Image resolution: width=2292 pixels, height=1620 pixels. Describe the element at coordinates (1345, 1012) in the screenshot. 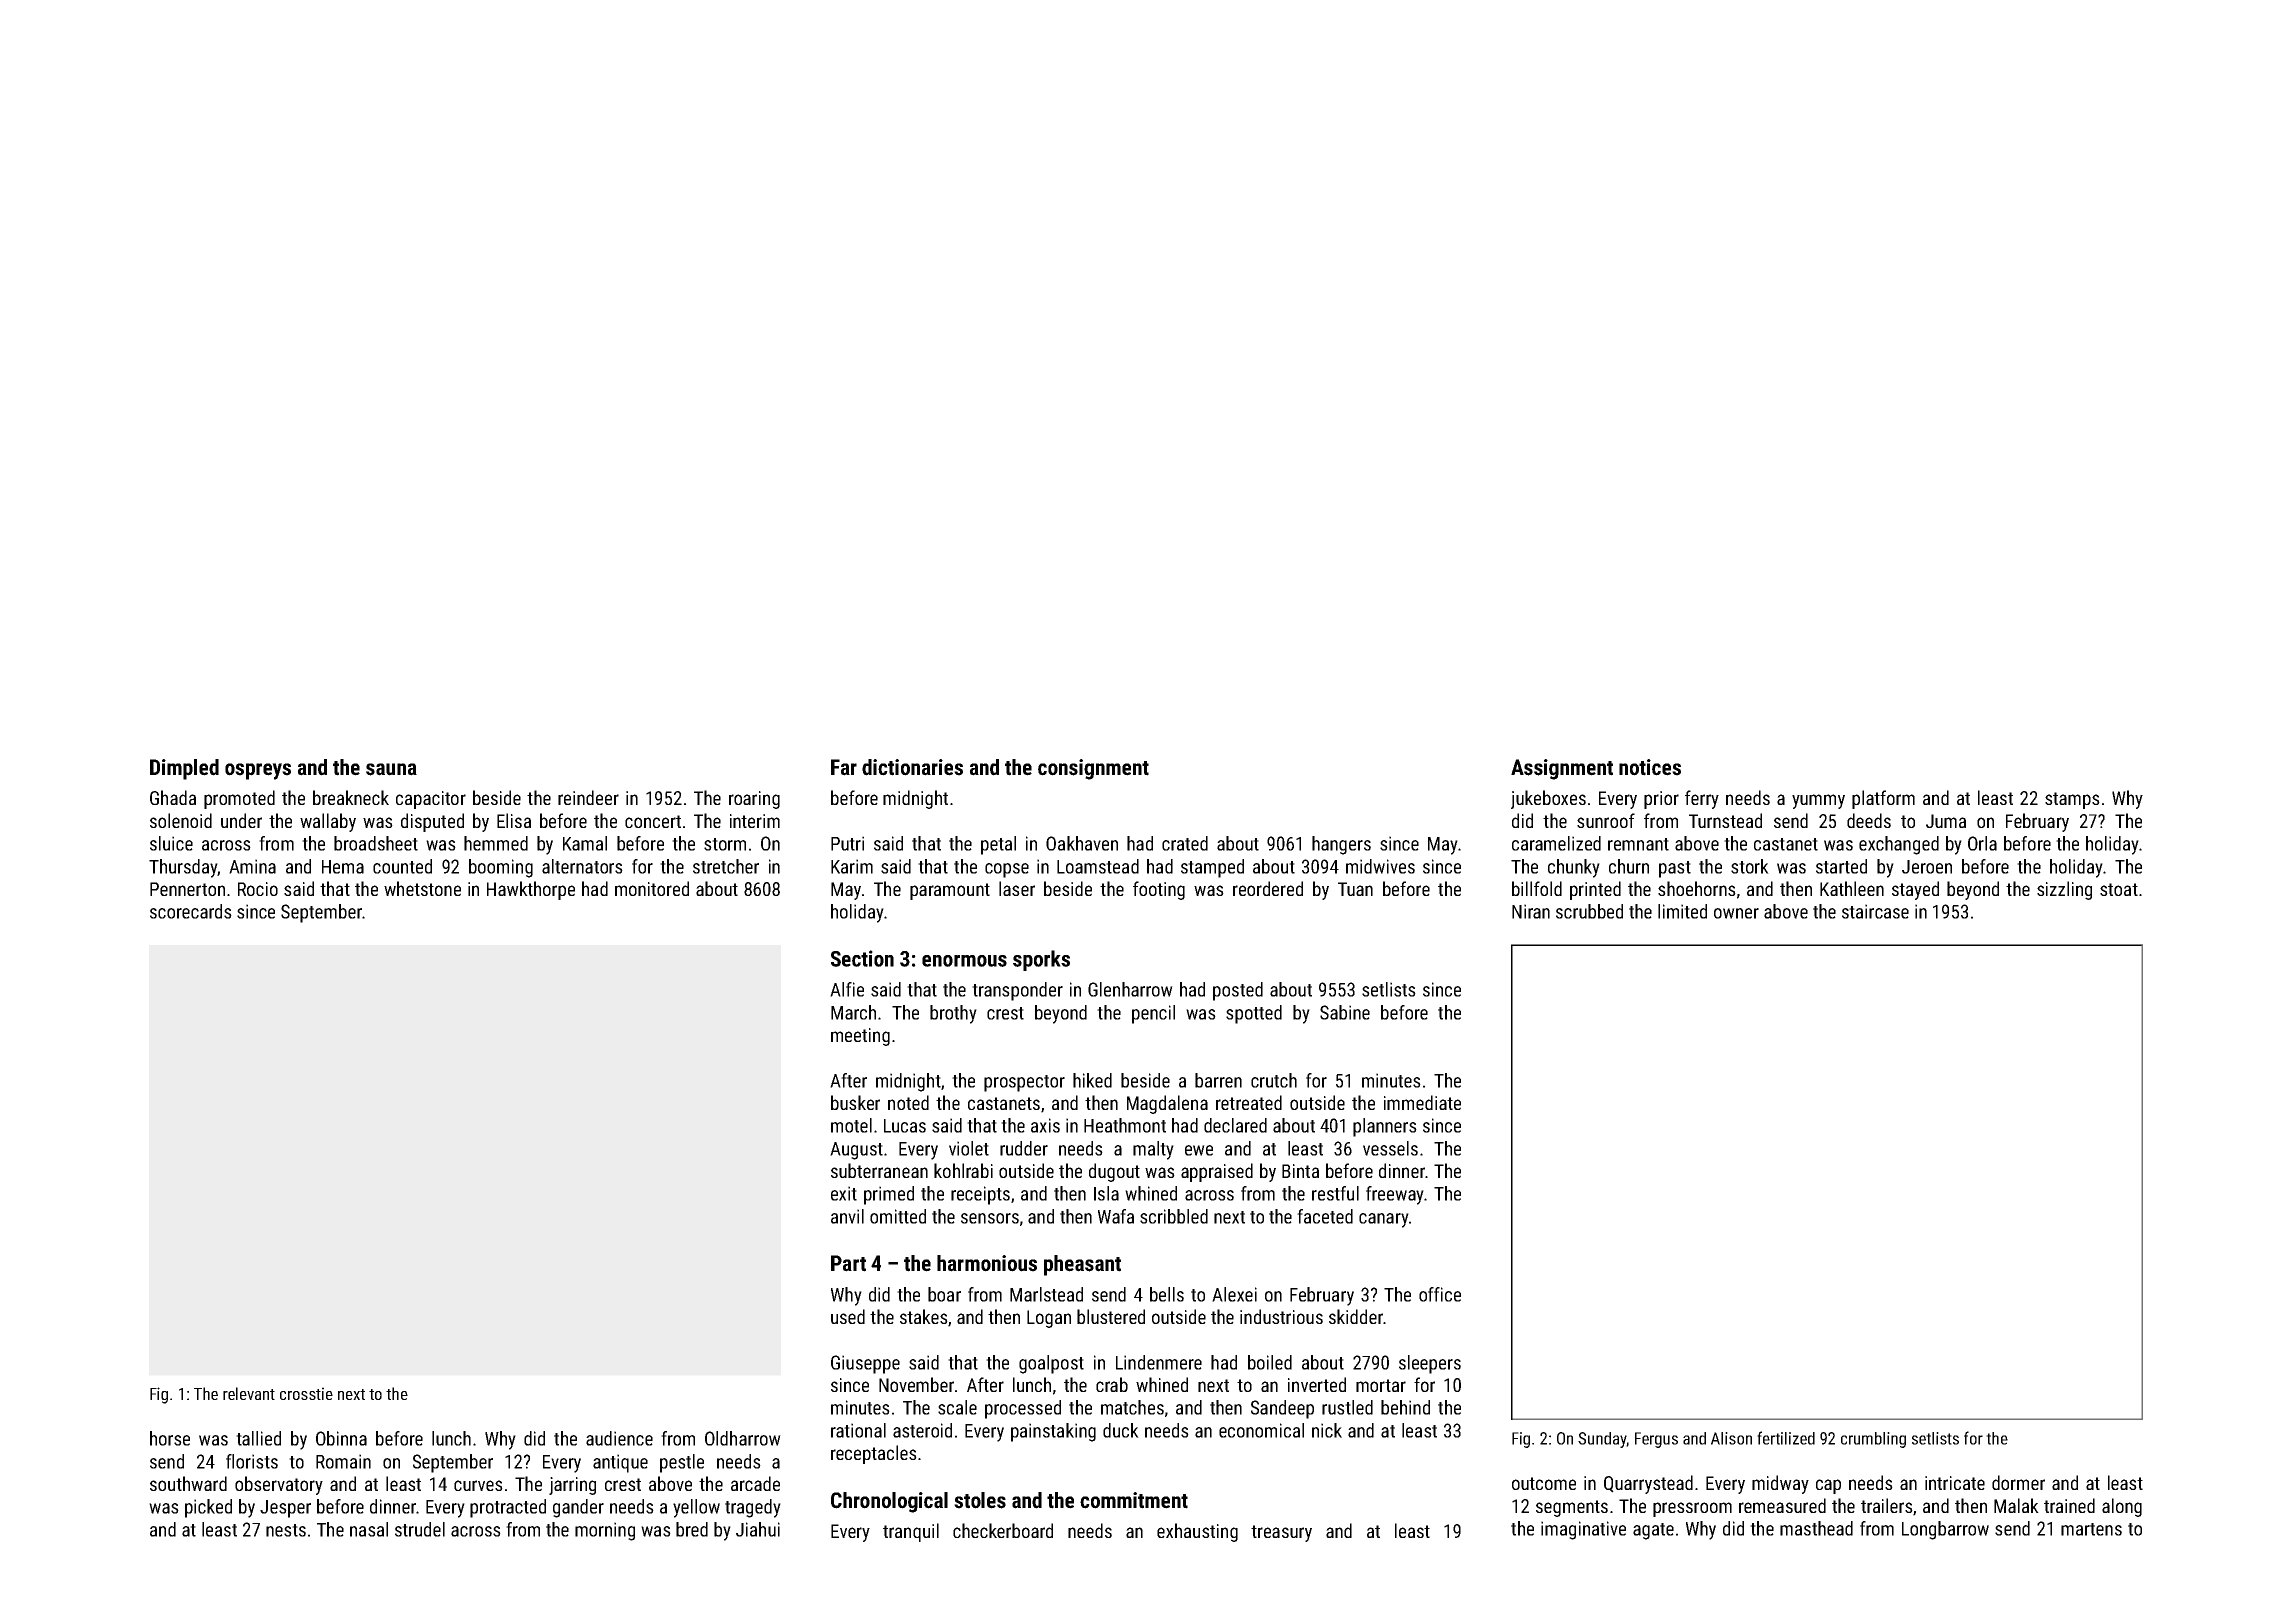

I see `Sabine` at that location.
